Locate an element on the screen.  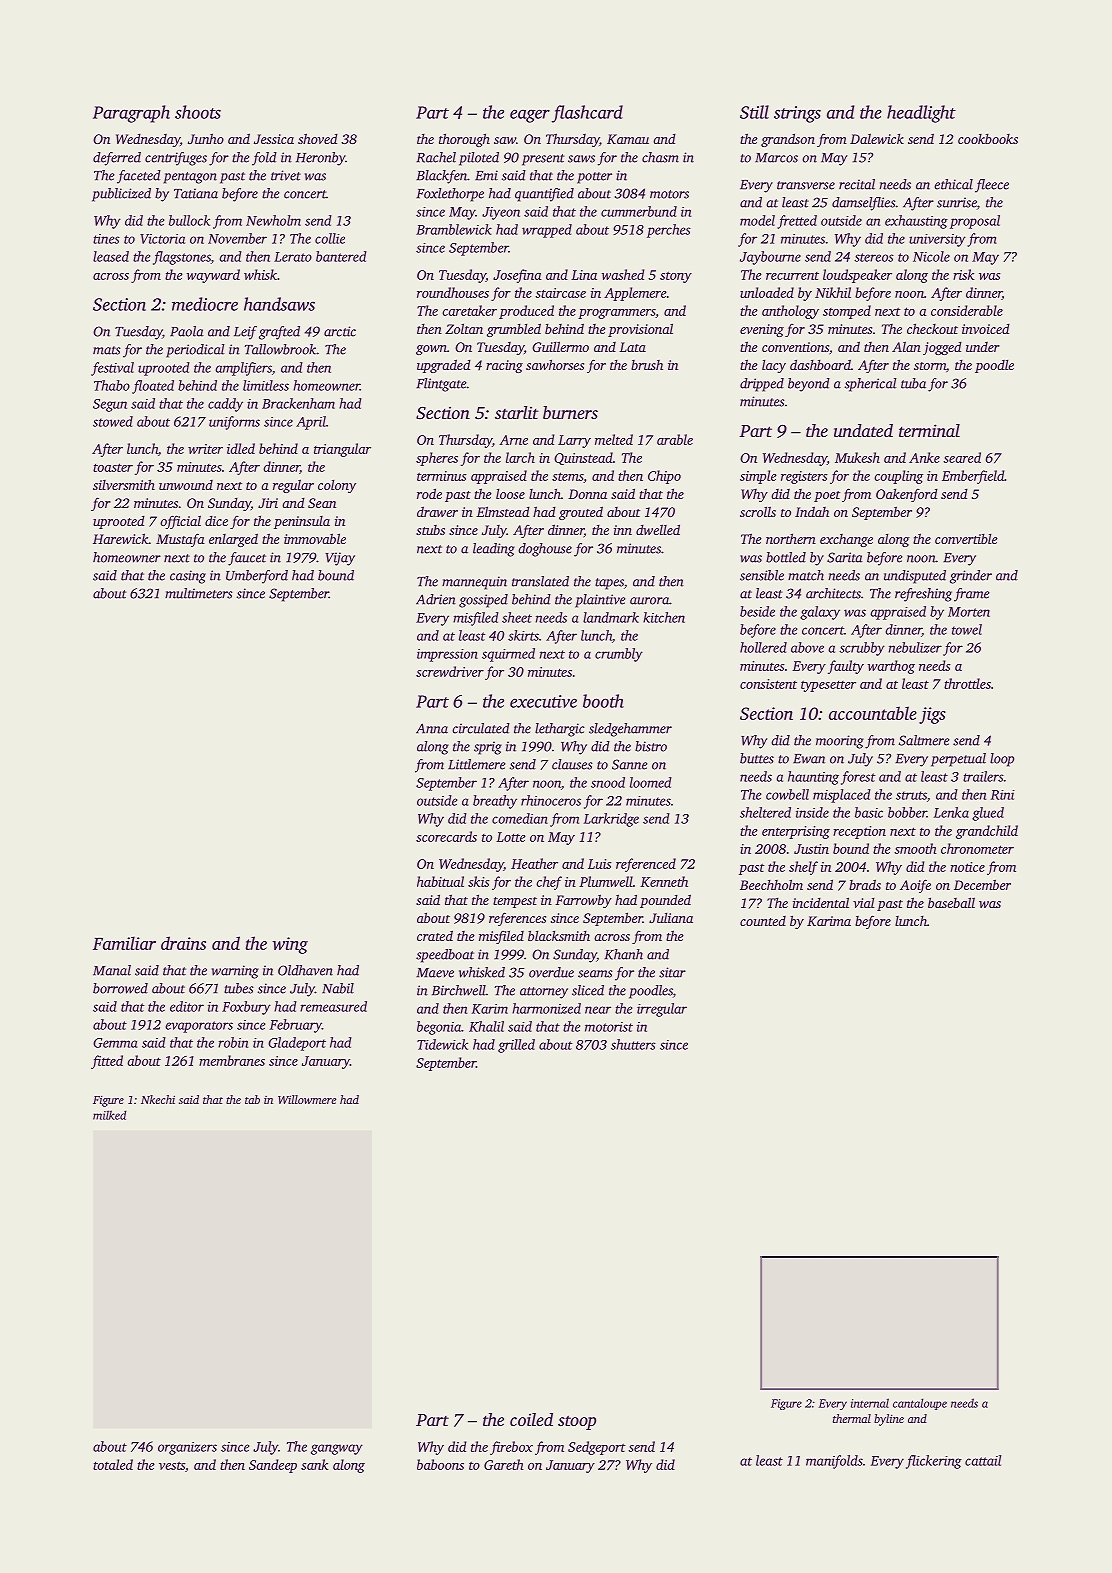
stowed is located at coordinates (113, 421).
